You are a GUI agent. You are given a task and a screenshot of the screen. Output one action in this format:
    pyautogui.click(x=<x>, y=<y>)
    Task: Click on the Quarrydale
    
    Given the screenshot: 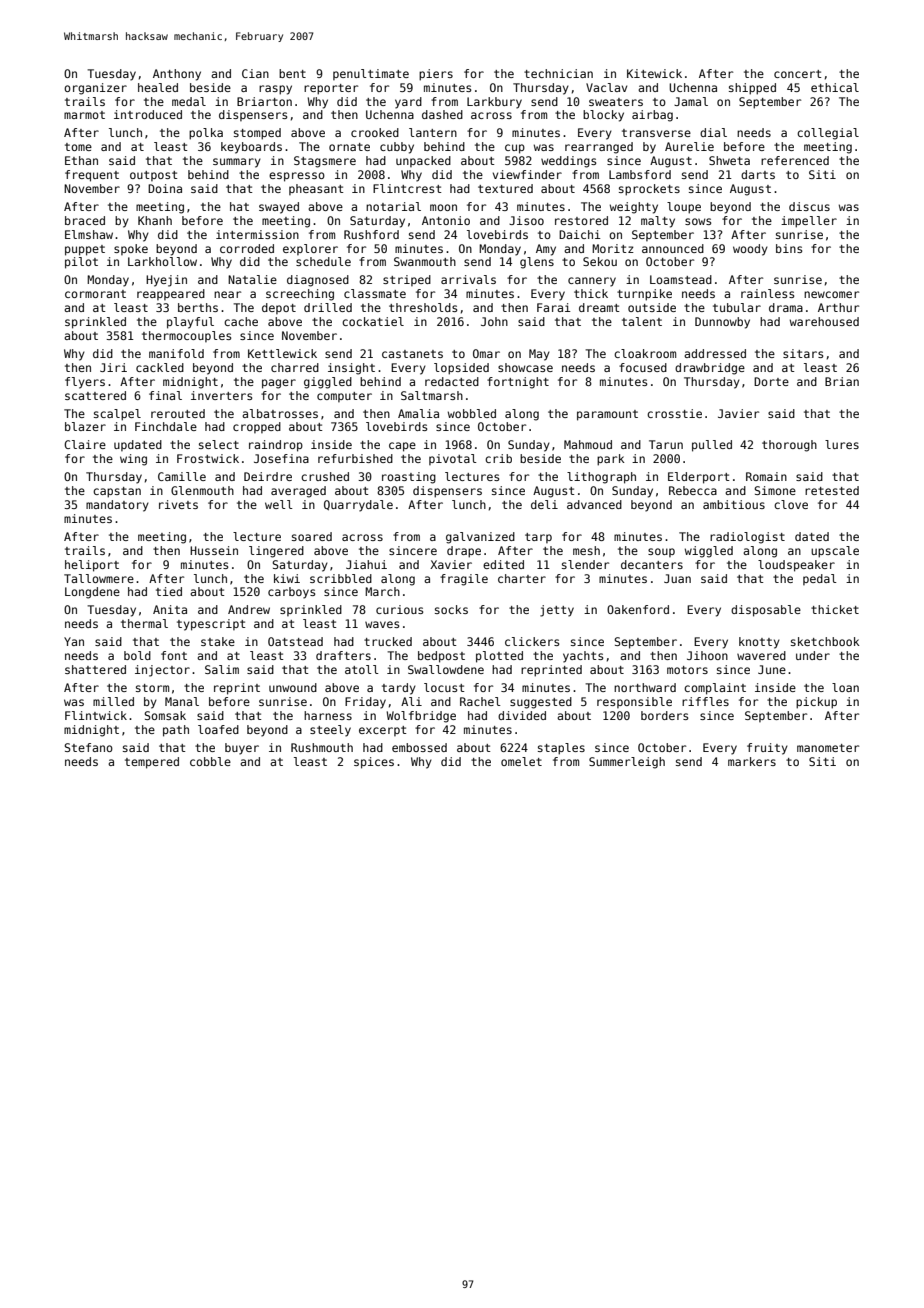 What is the action you would take?
    pyautogui.click(x=358, y=506)
